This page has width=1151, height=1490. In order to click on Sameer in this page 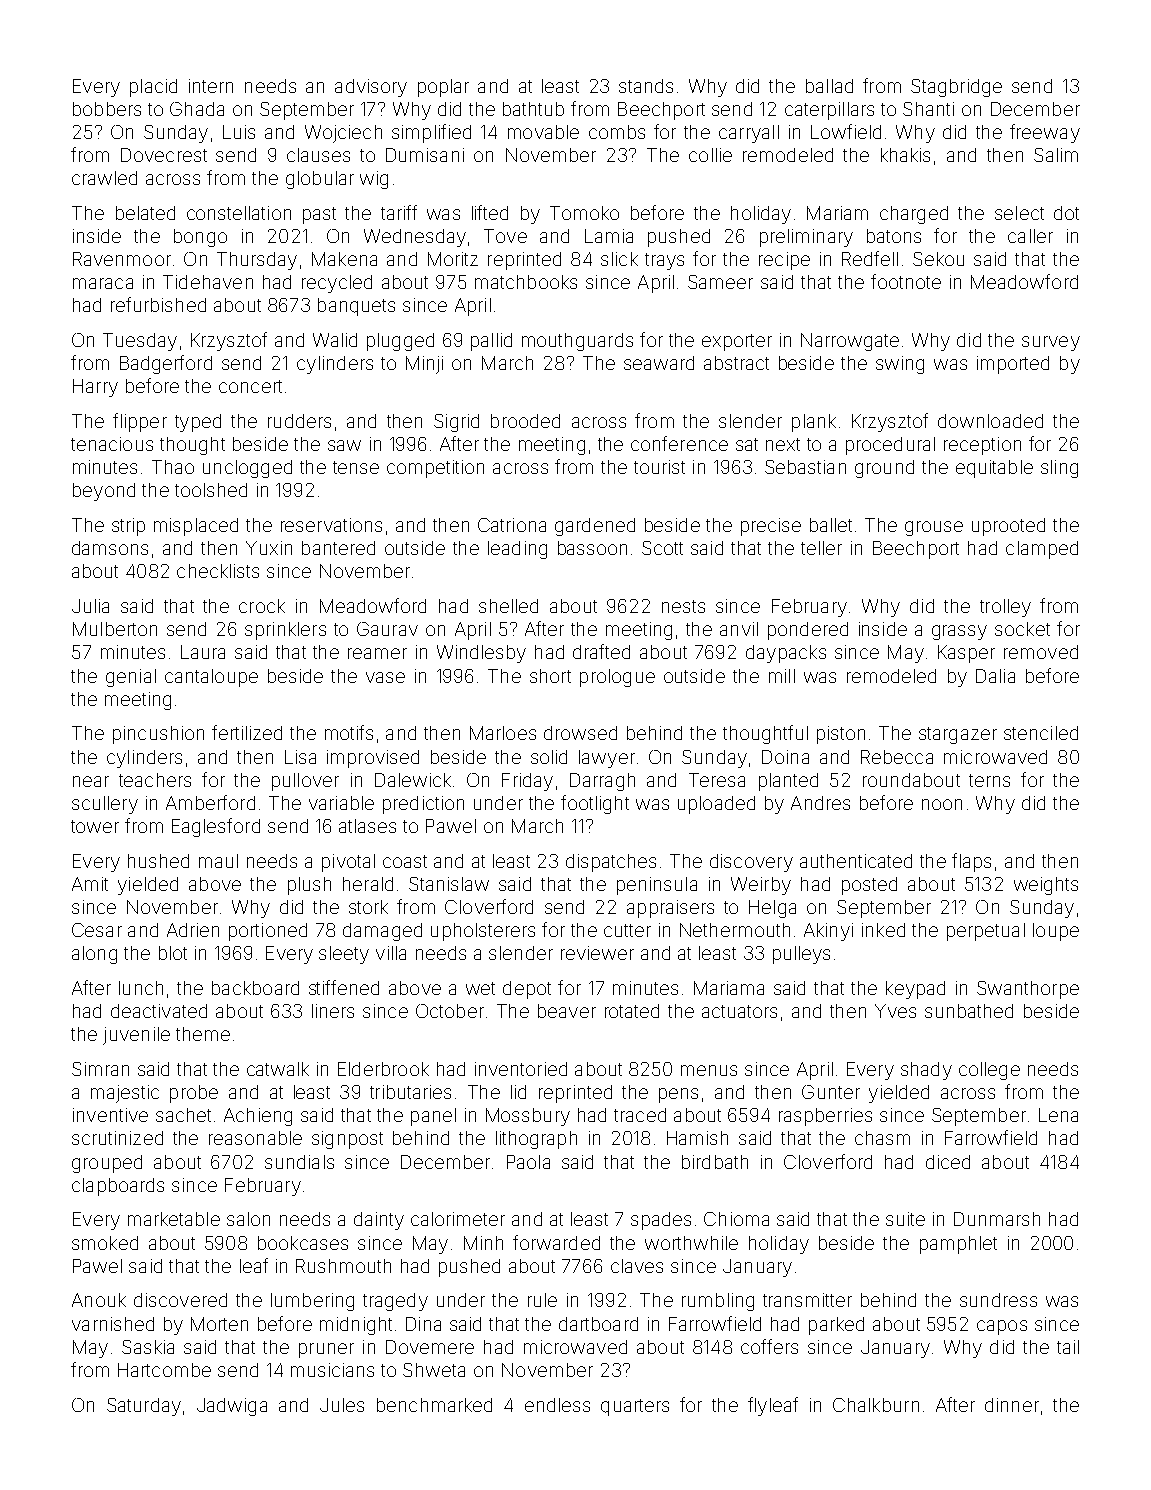, I will do `click(720, 282)`.
